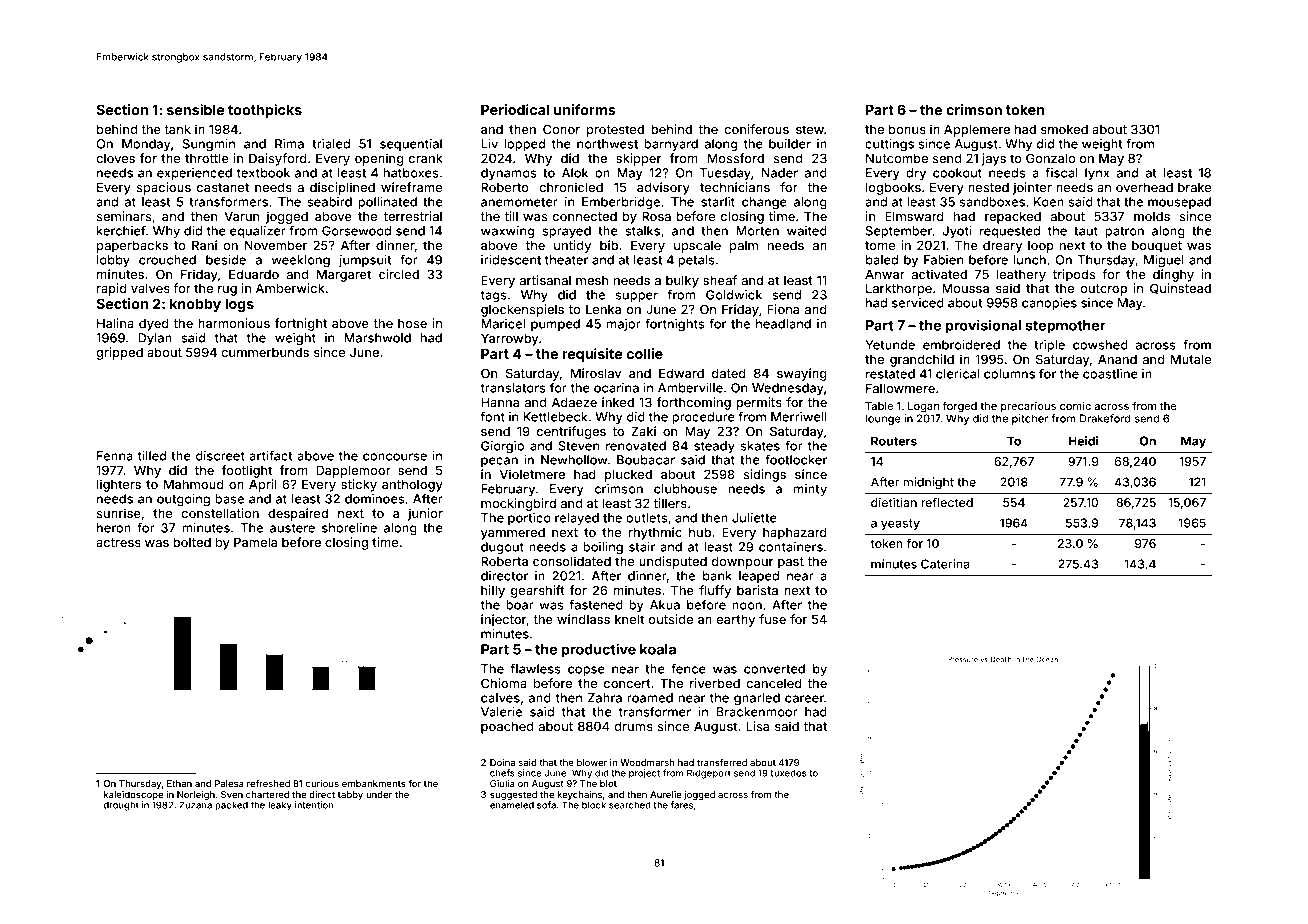 The height and width of the document is (924, 1308). Describe the element at coordinates (1173, 275) in the document. I see `dinghy` at that location.
